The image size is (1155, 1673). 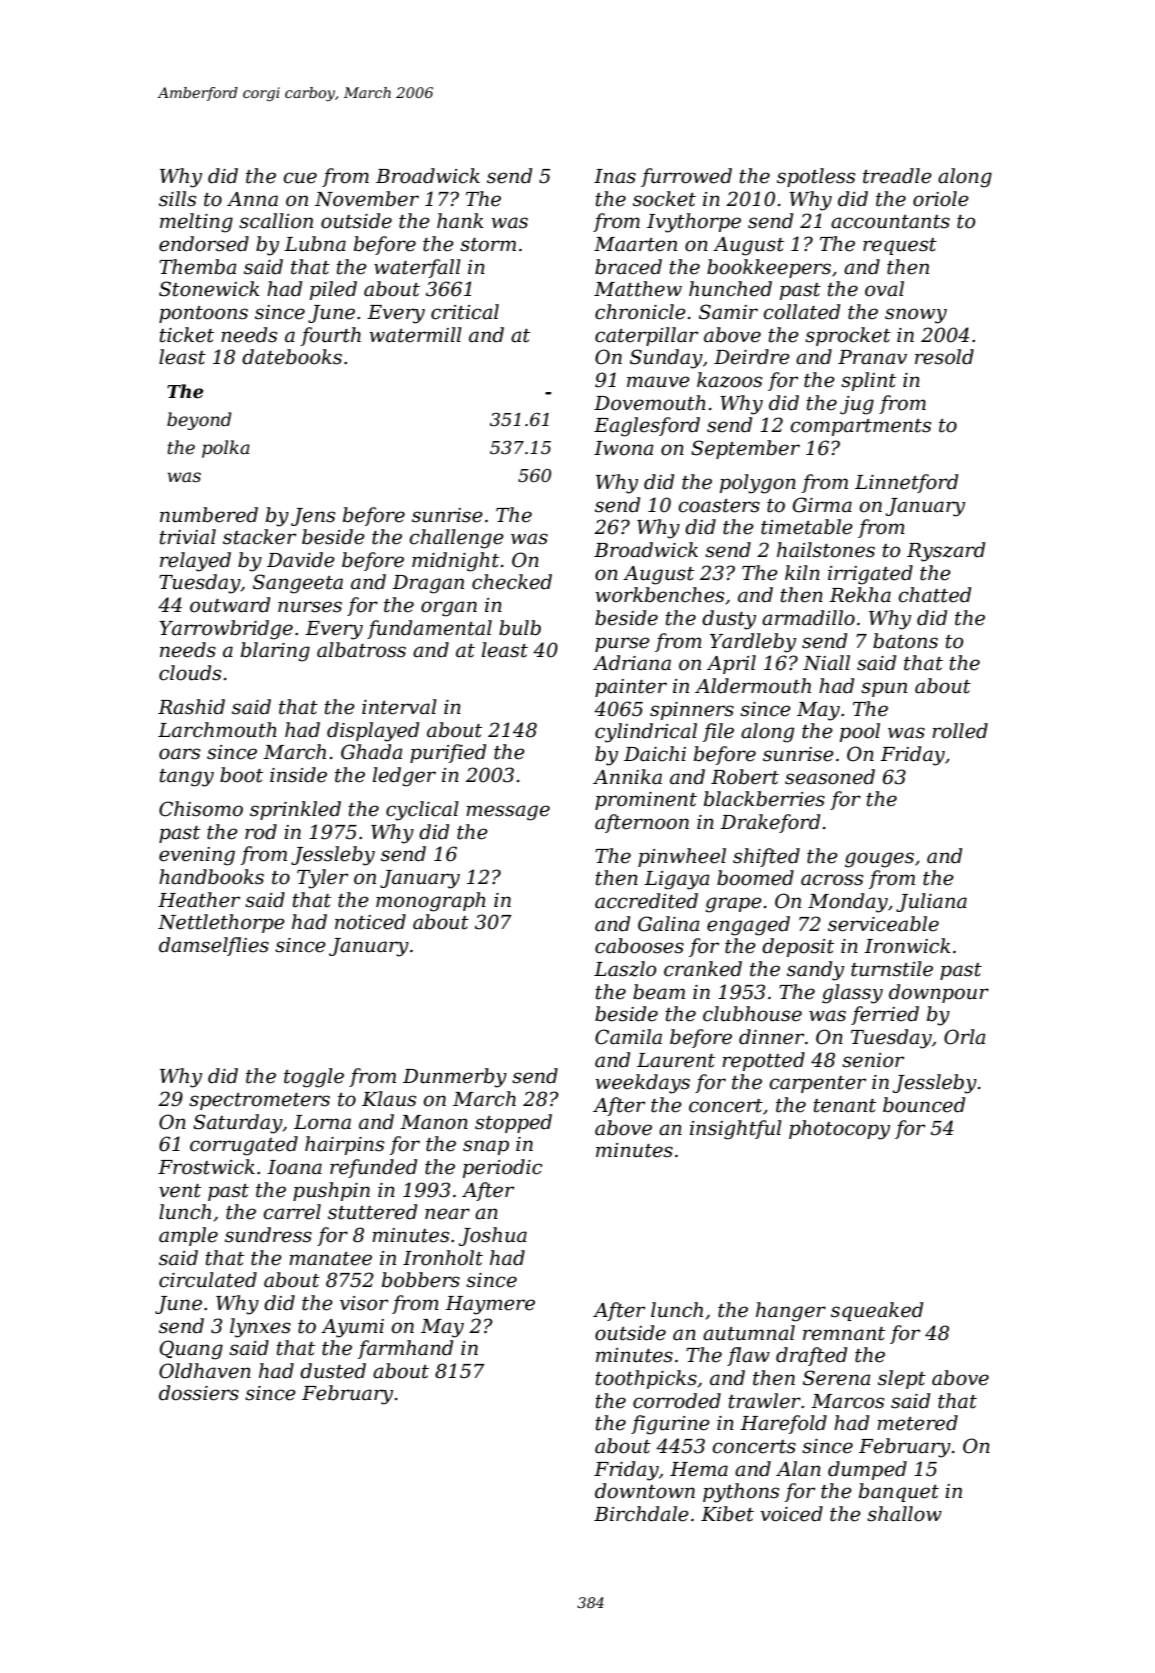 I want to click on Joshua, so click(x=493, y=1236).
